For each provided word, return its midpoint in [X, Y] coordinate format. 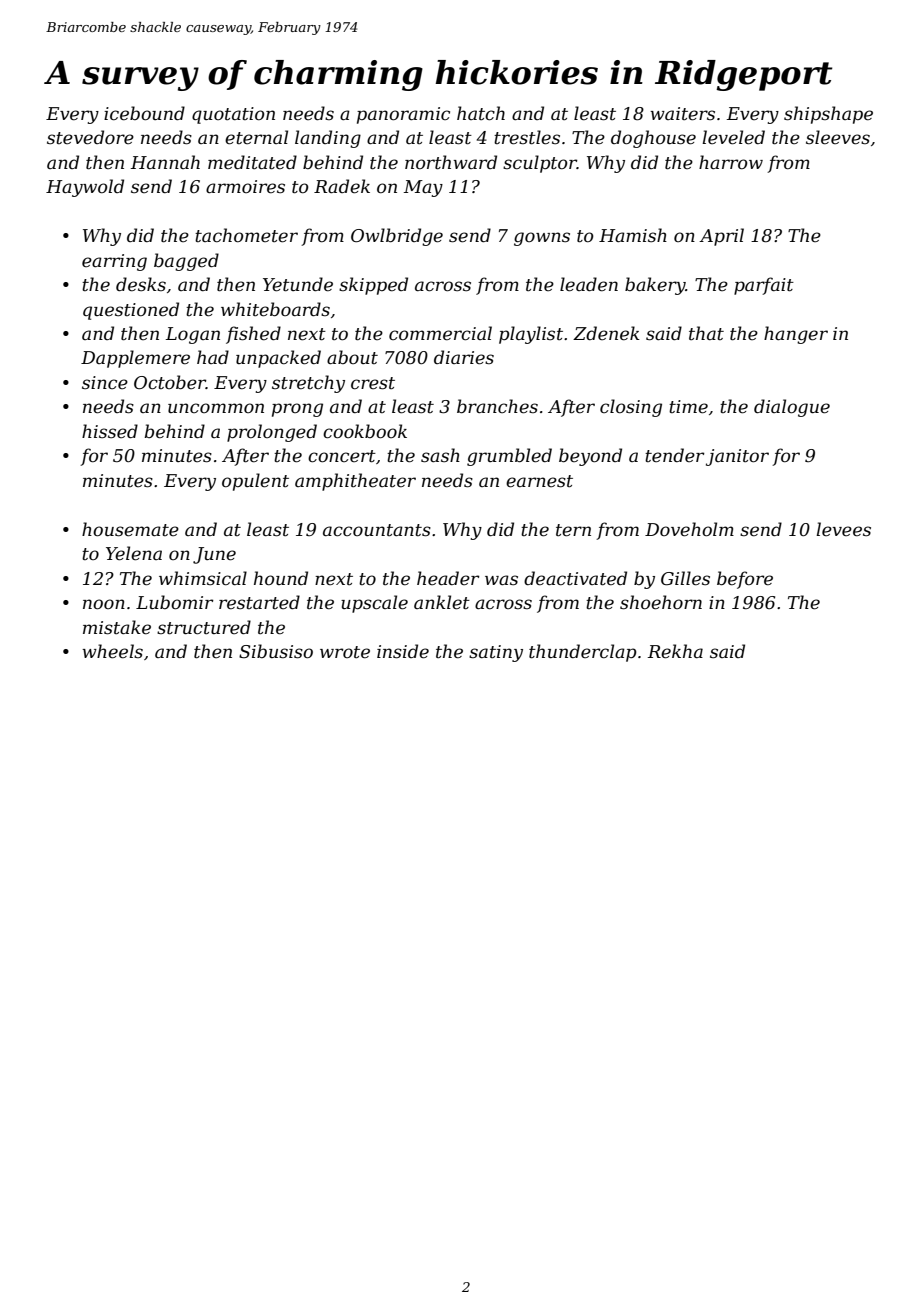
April [721, 237]
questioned [131, 311]
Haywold [85, 188]
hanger [796, 335]
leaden [589, 284]
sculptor [540, 164]
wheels [112, 651]
